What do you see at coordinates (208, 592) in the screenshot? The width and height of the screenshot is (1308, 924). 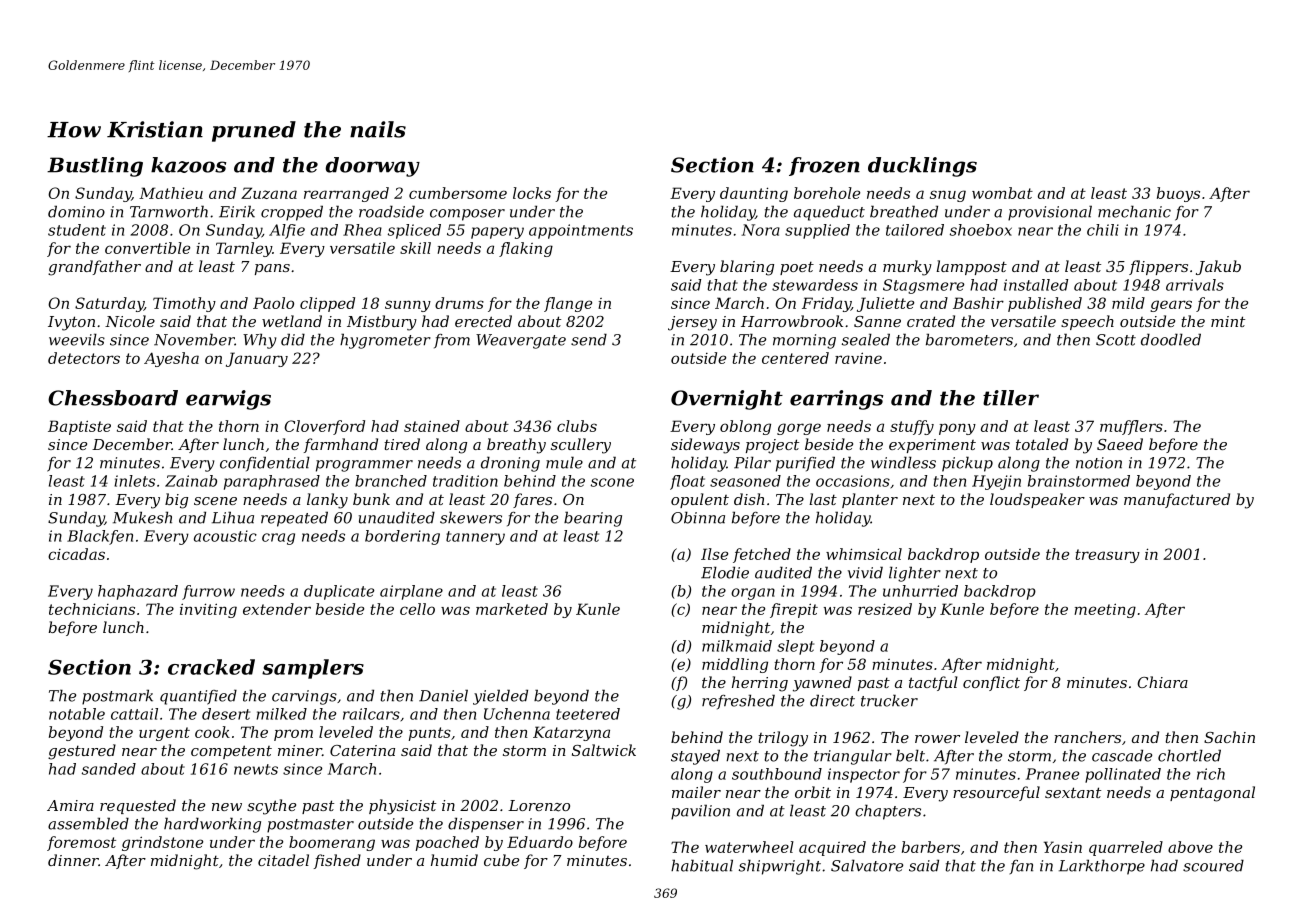 I see `furrow` at bounding box center [208, 592].
